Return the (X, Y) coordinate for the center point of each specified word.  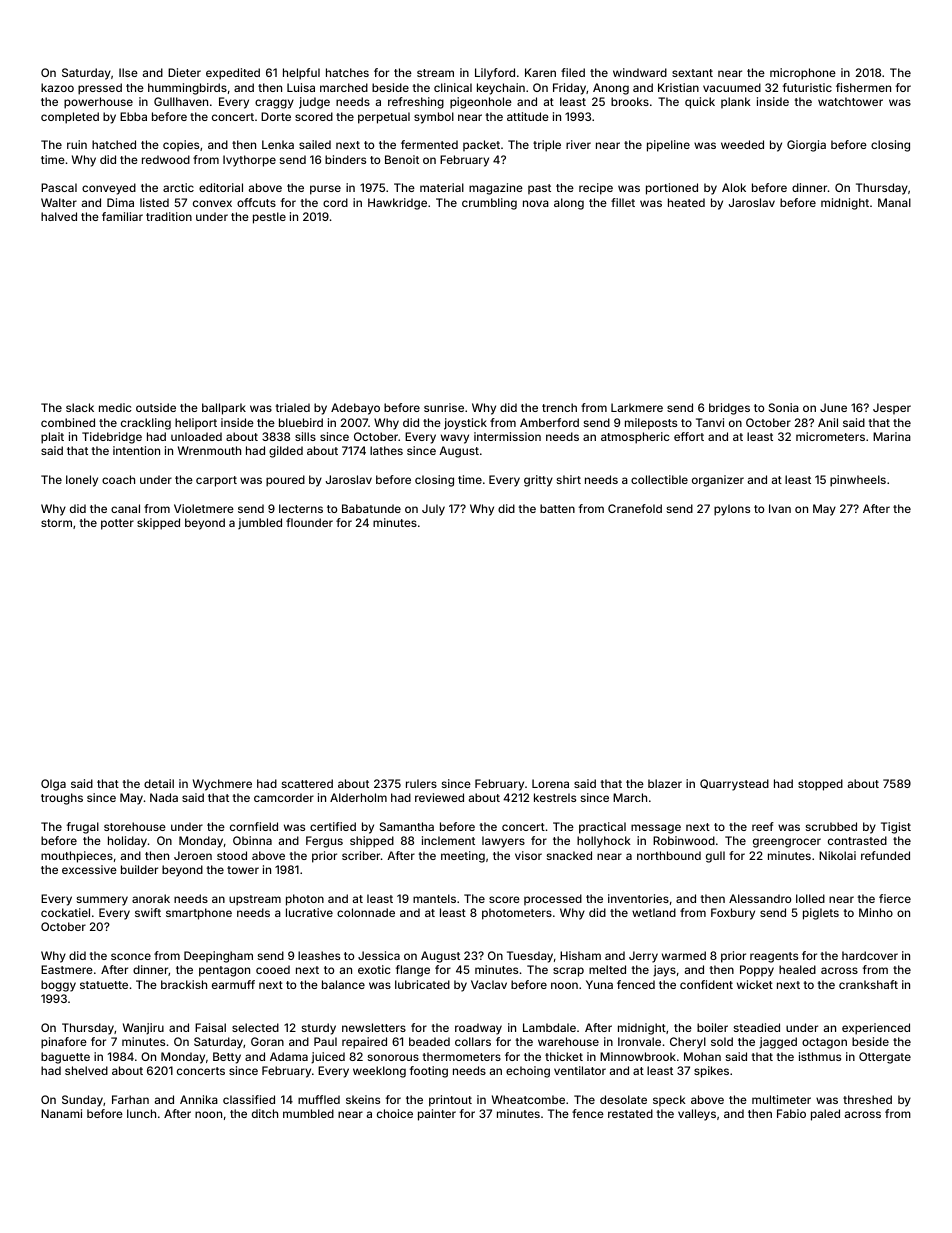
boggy (58, 986)
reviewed (439, 797)
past (539, 189)
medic (115, 407)
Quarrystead (734, 785)
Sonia (784, 407)
